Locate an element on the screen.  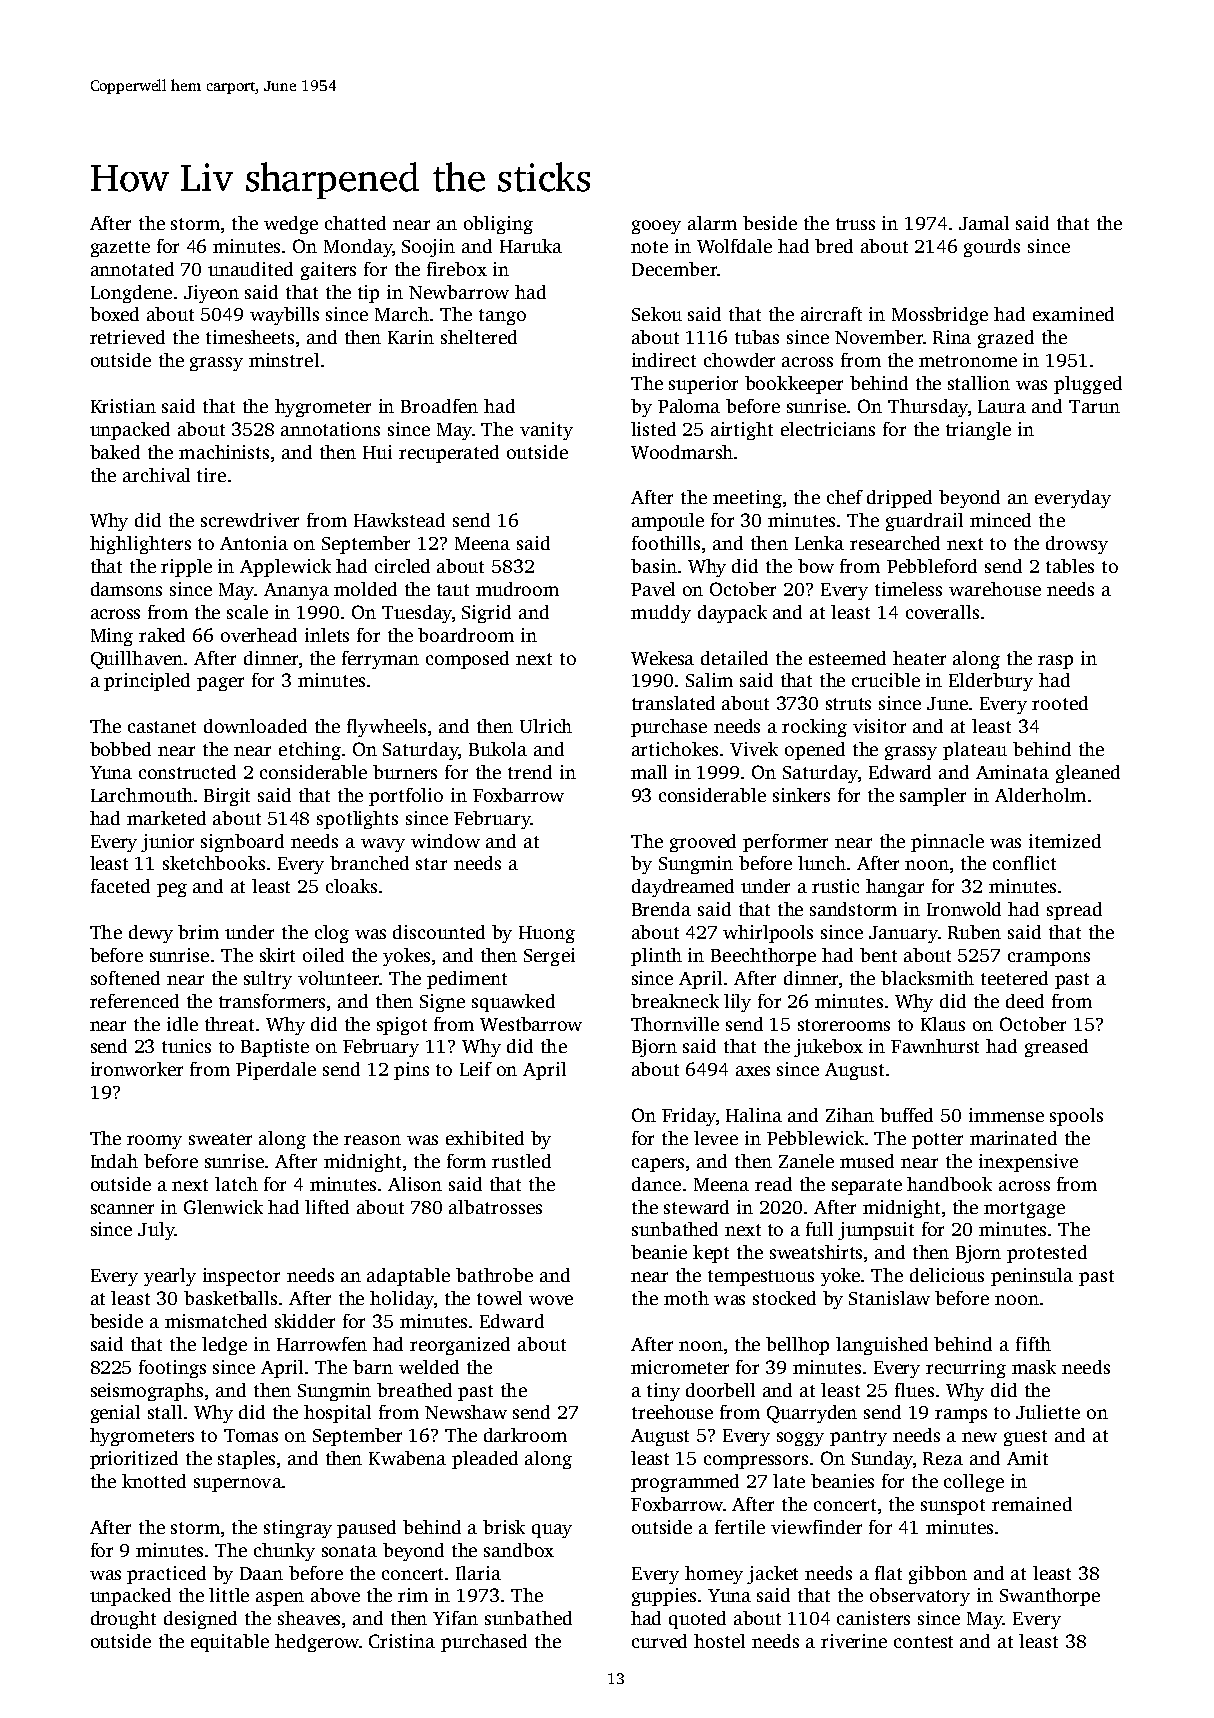
equitable is located at coordinates (230, 1643).
